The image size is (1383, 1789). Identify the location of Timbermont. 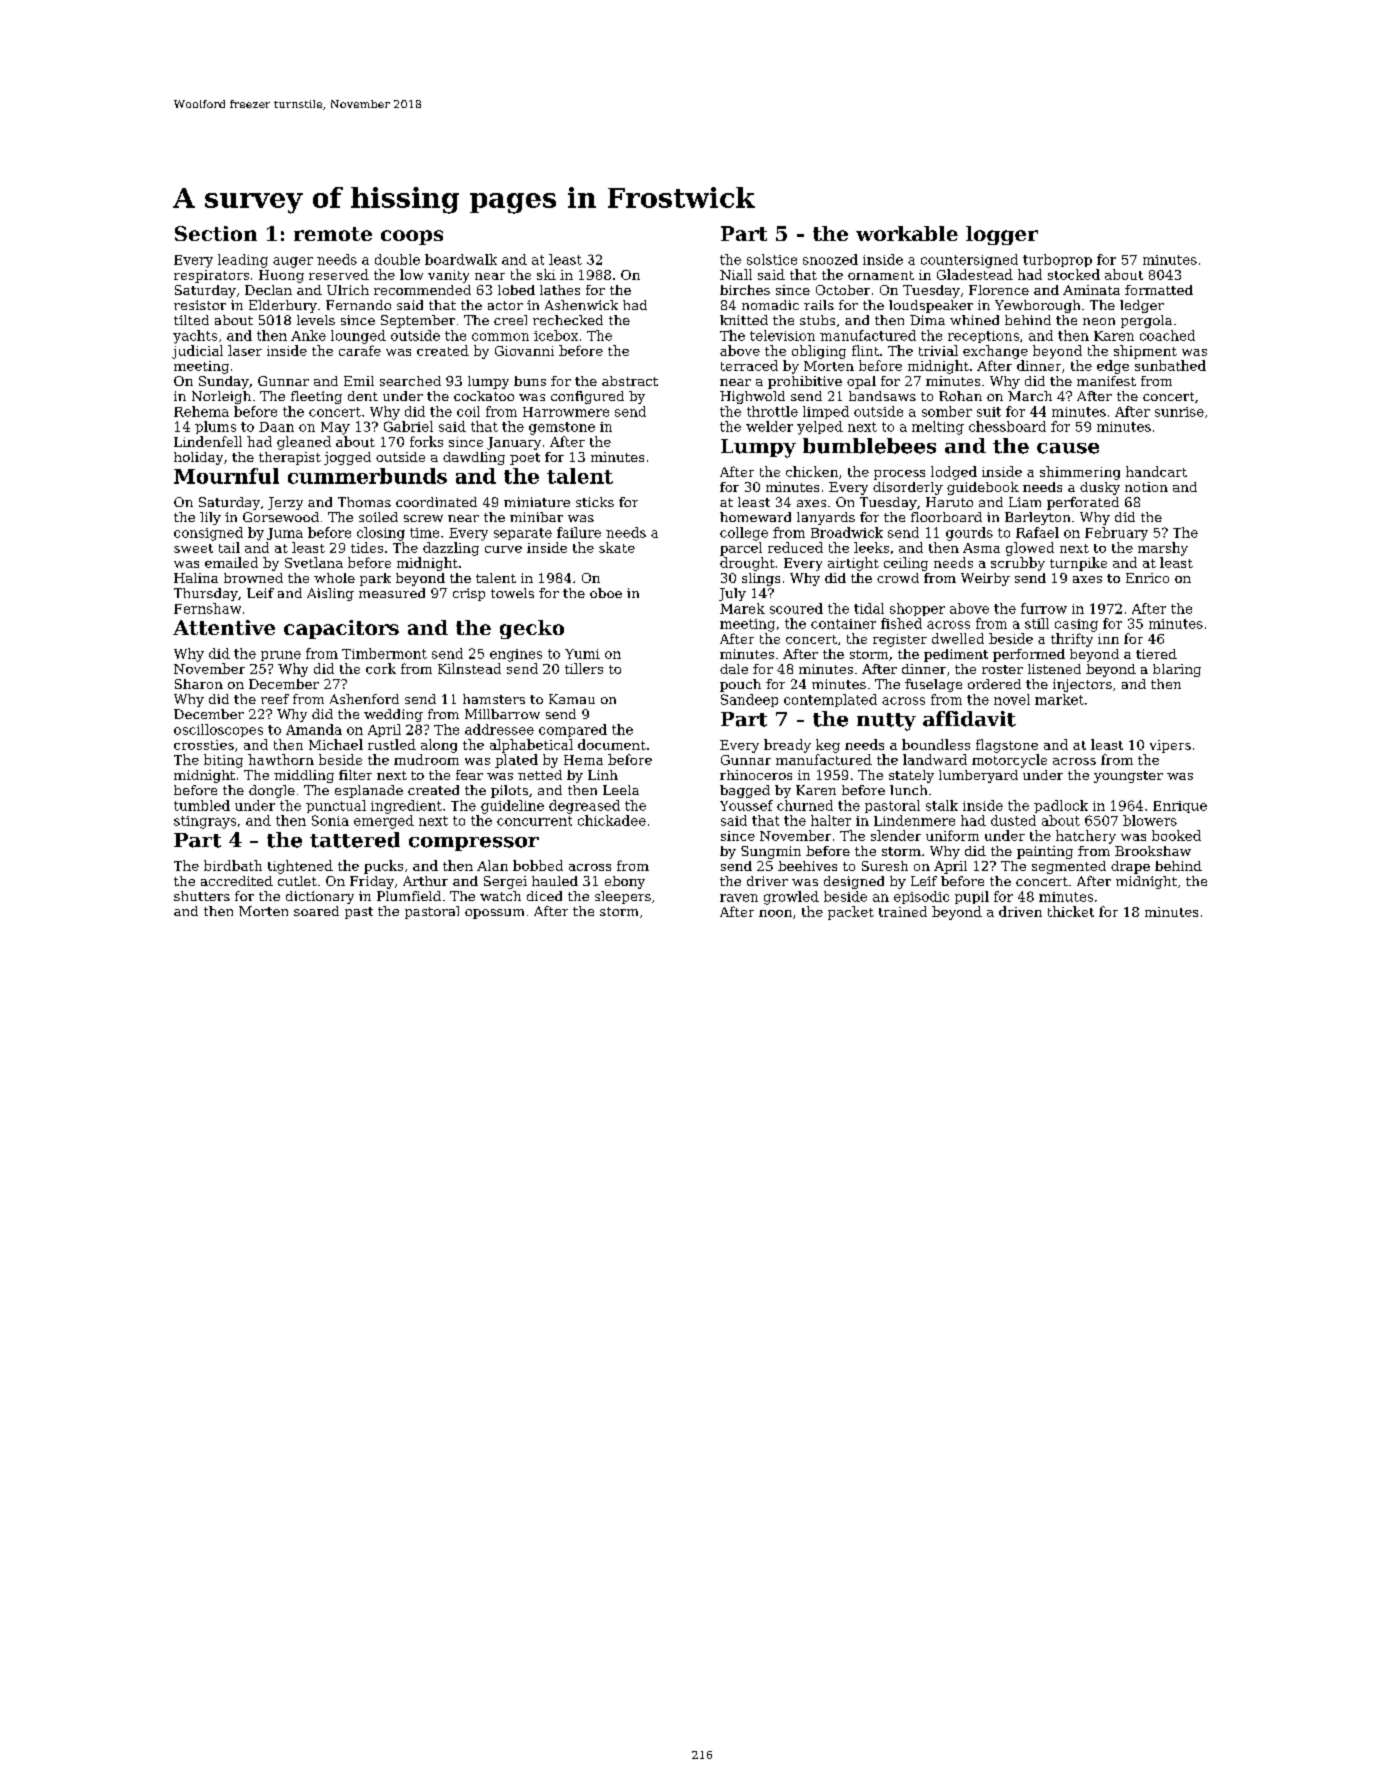
(384, 653).
